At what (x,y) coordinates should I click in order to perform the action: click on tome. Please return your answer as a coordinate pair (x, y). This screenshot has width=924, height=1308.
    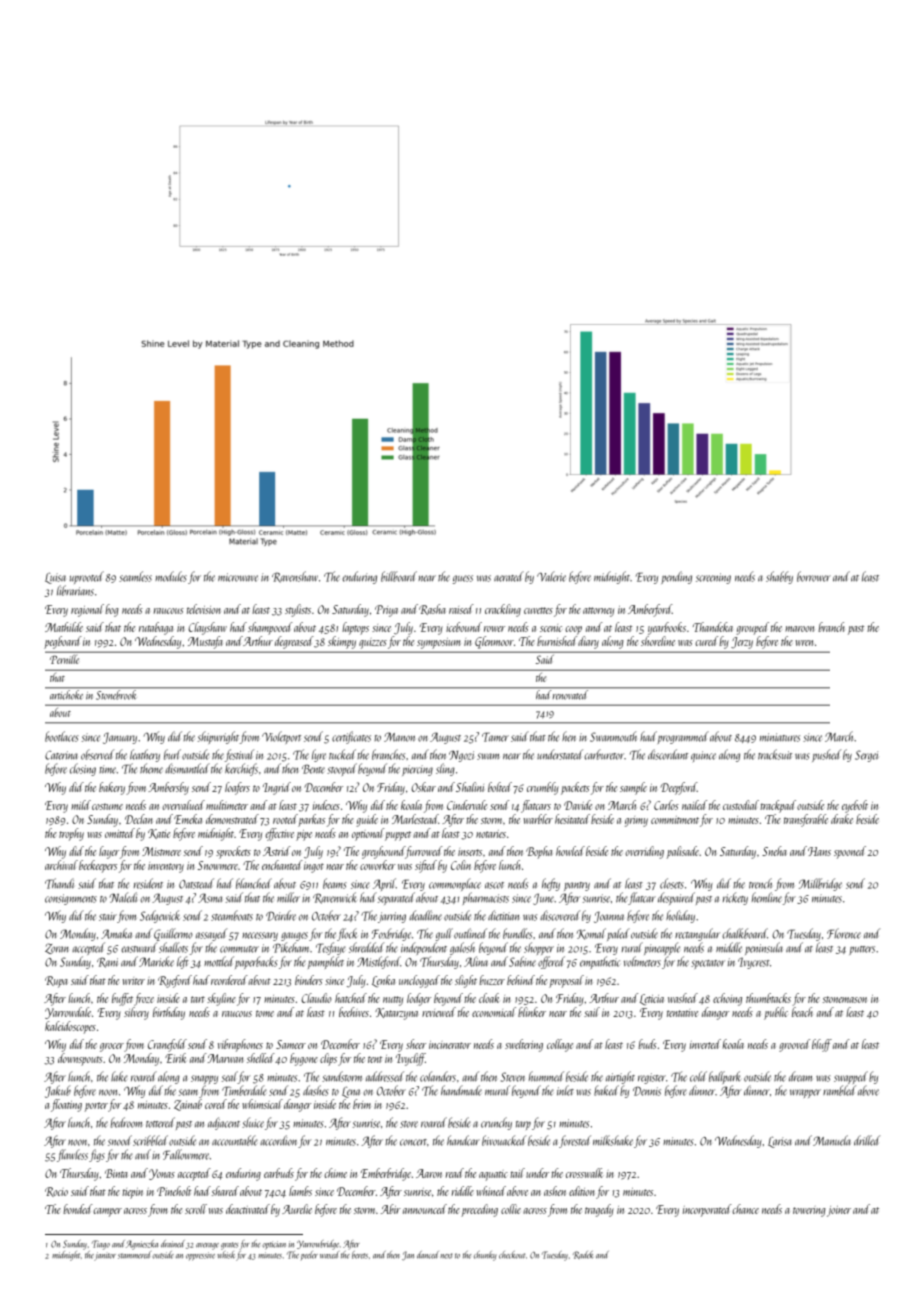
    Looking at the image, I should click on (265, 1013).
